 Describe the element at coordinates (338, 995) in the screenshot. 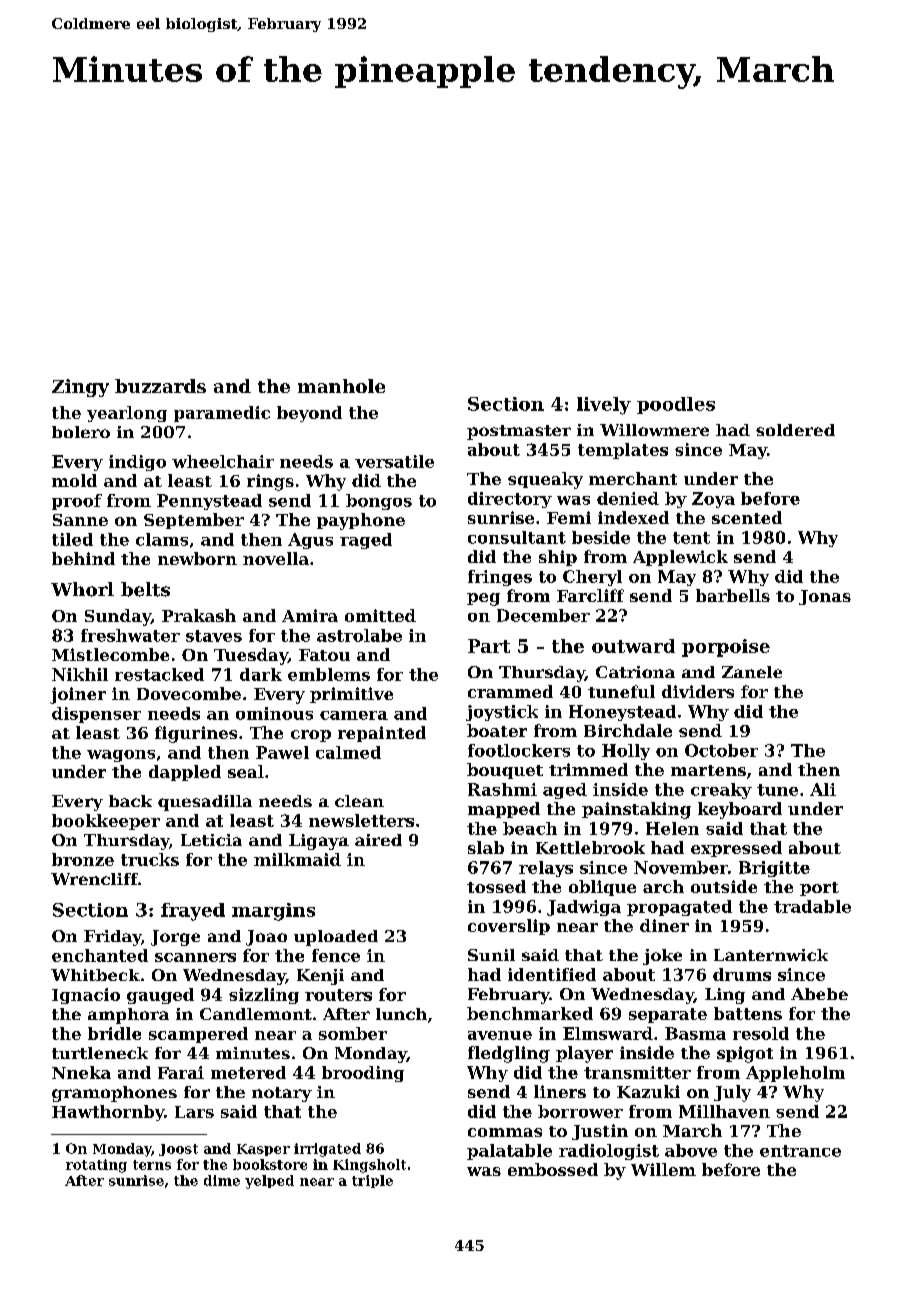

I see `routers` at that location.
